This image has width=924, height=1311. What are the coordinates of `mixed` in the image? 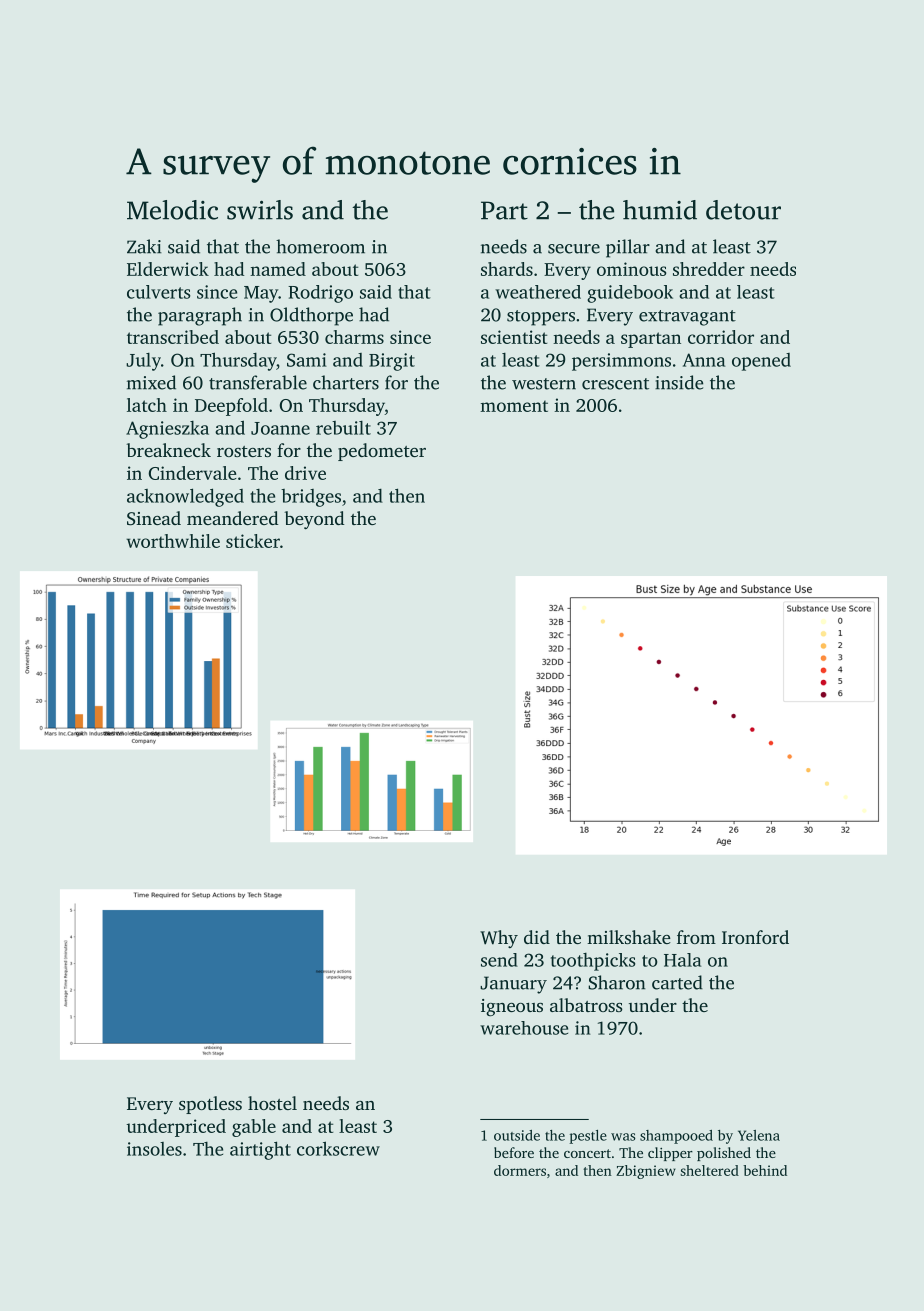 It's located at (151, 382).
